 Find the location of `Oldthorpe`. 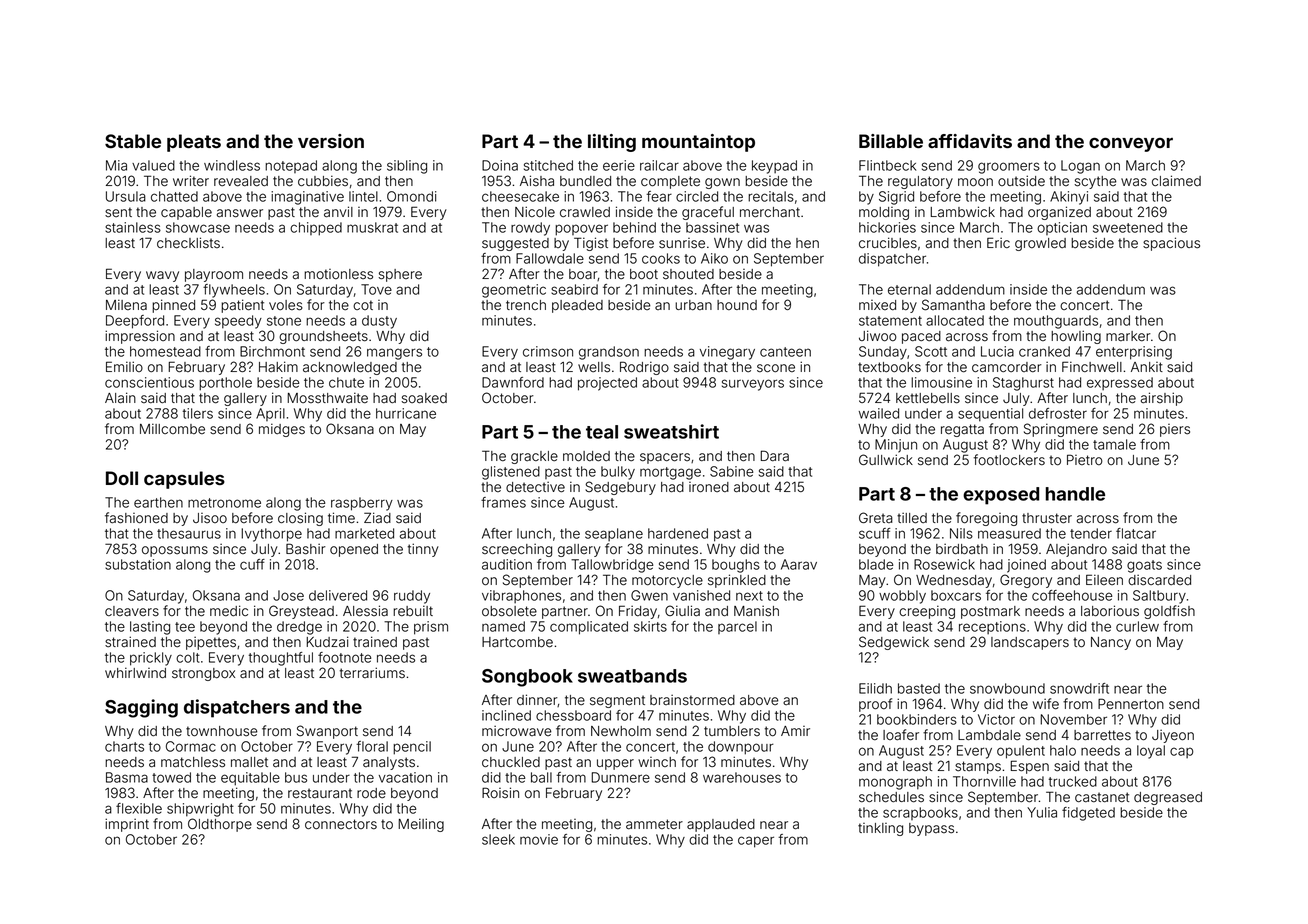

Oldthorpe is located at coordinates (220, 825).
